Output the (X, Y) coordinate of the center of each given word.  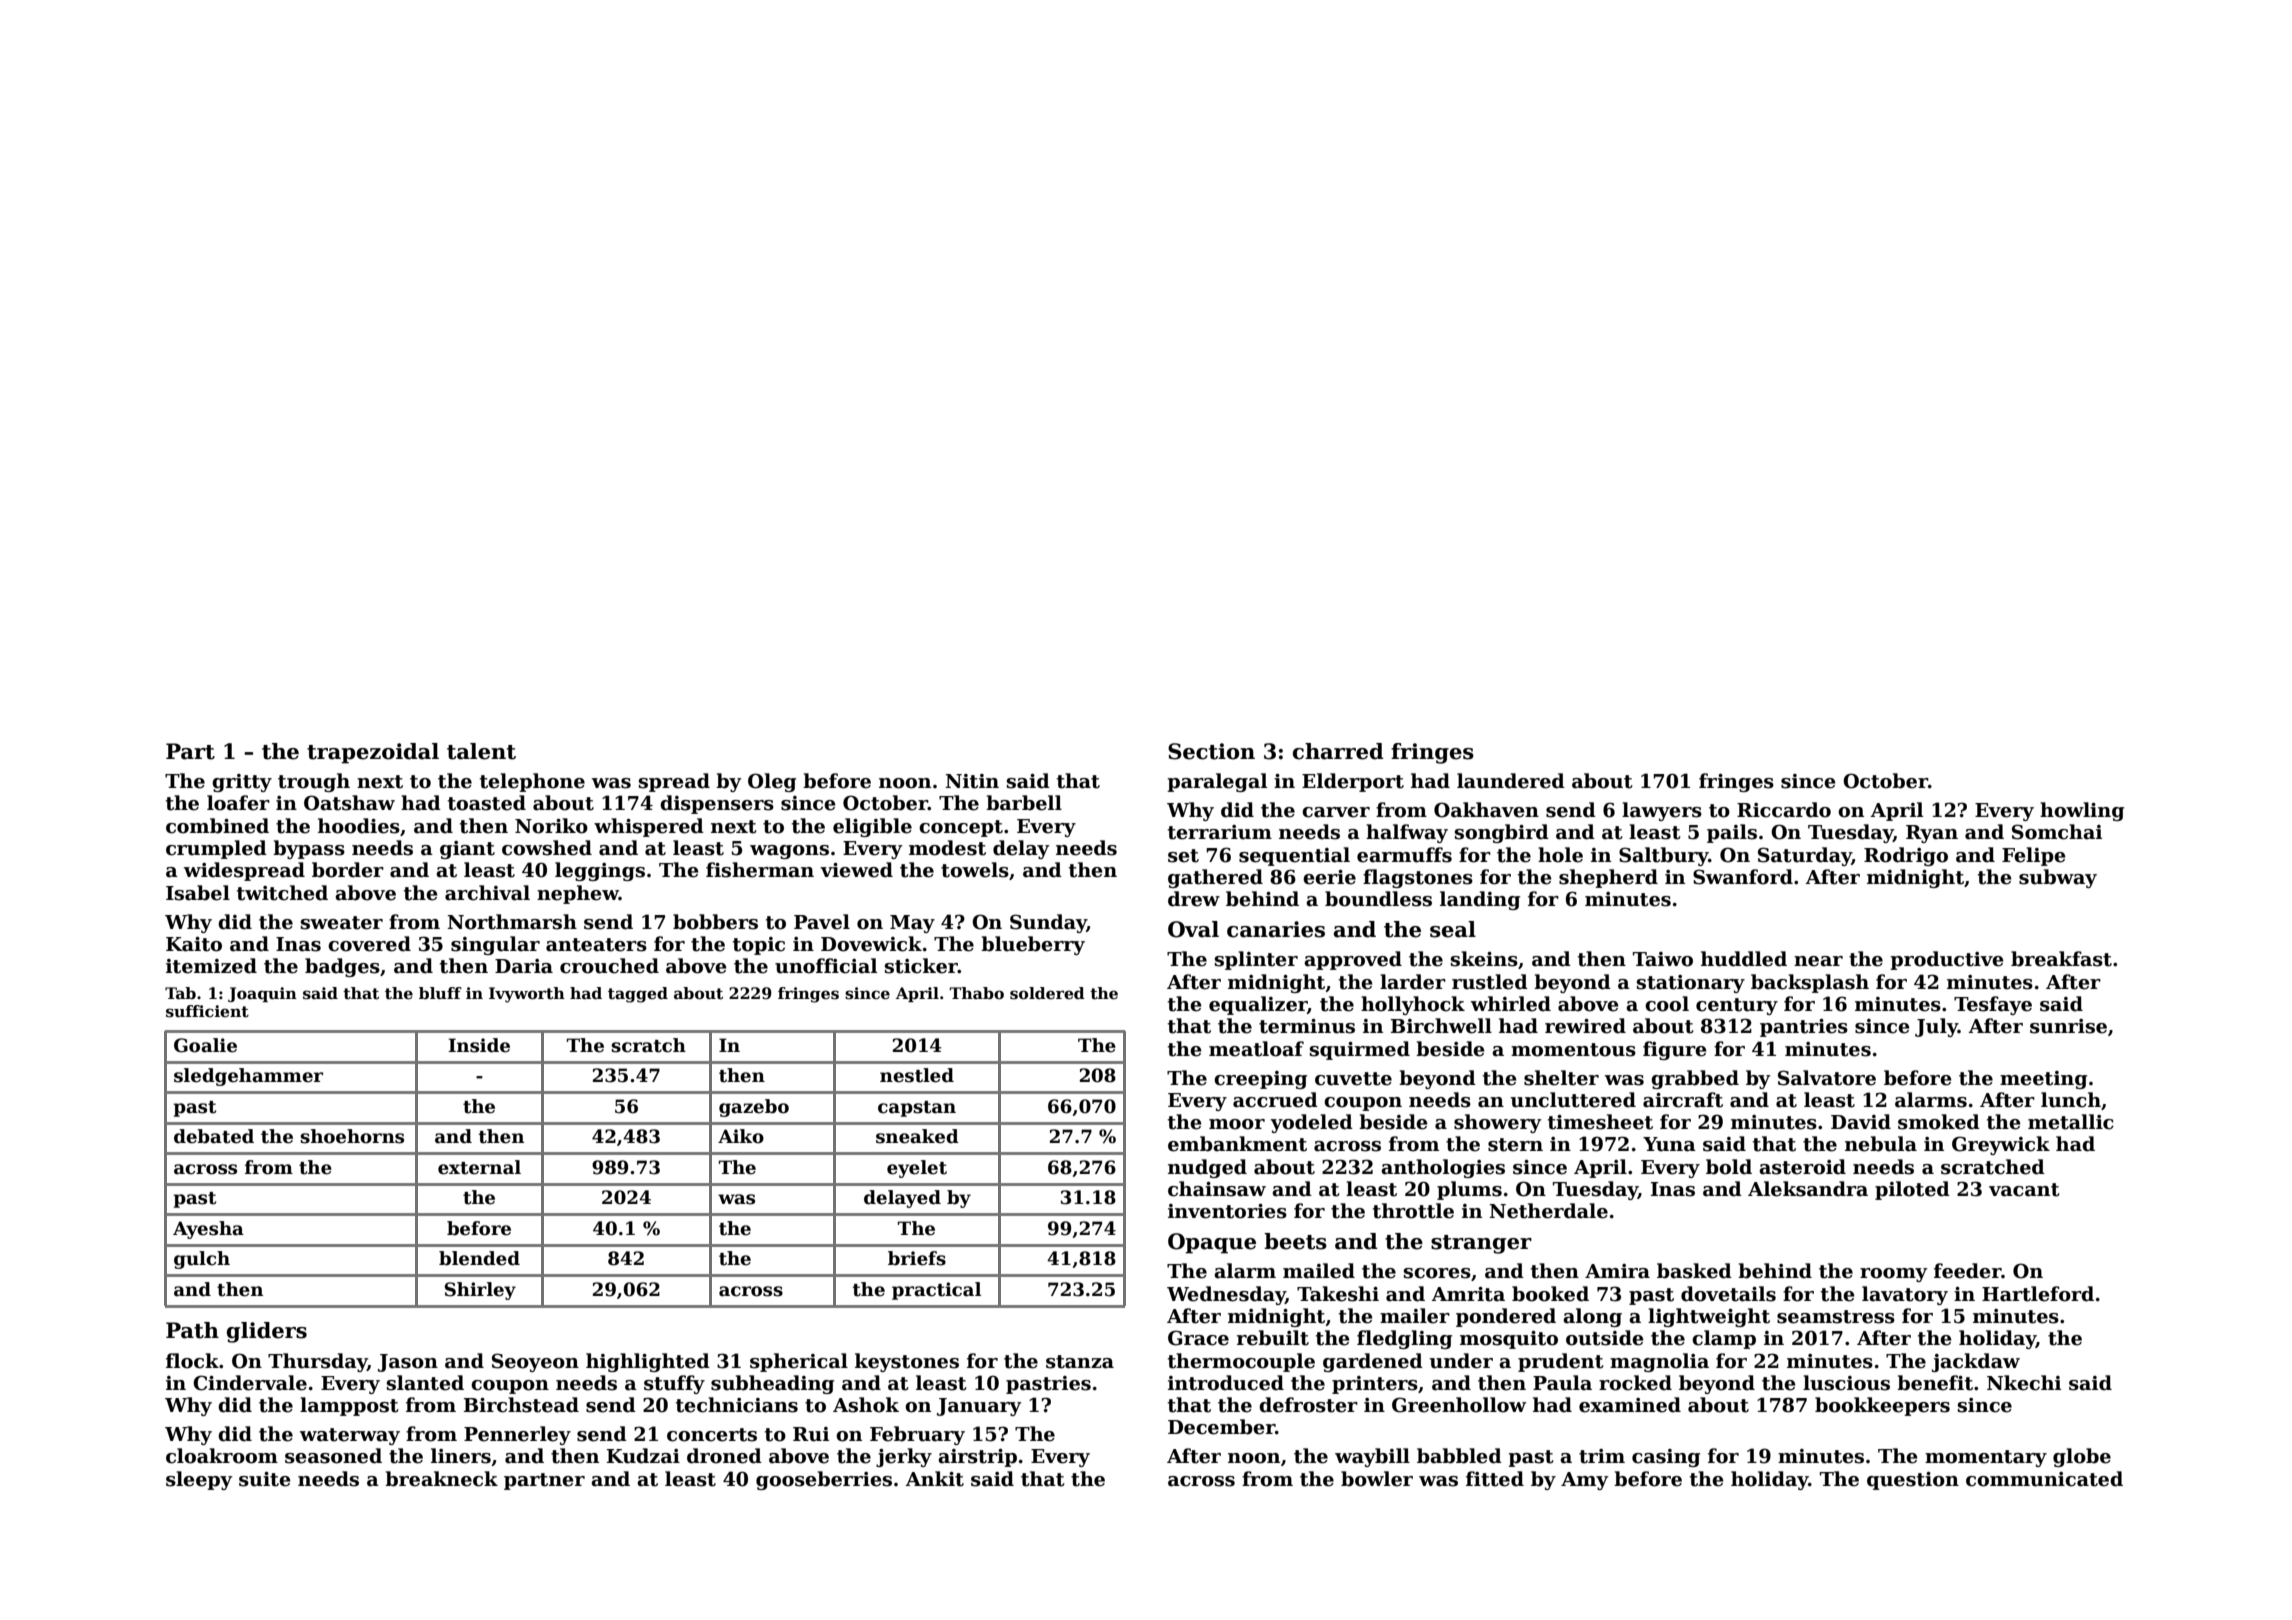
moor (1237, 1124)
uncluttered (1573, 1100)
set (1183, 856)
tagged (638, 995)
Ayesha (208, 1230)
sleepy (199, 1480)
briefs (917, 1258)
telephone (532, 782)
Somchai (2057, 832)
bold (1729, 1167)
